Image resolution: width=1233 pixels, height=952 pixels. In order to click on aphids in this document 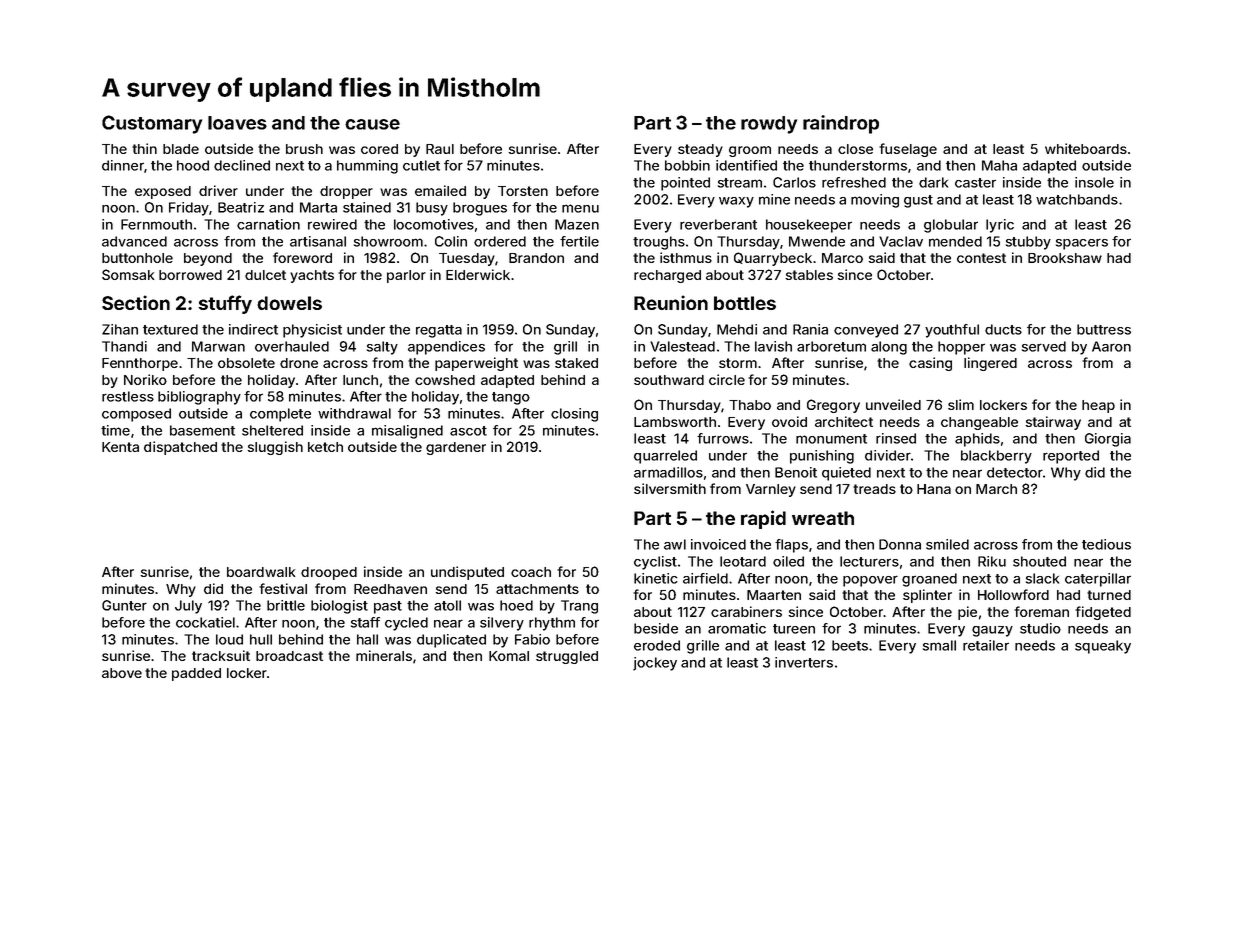, I will do `click(977, 440)`.
